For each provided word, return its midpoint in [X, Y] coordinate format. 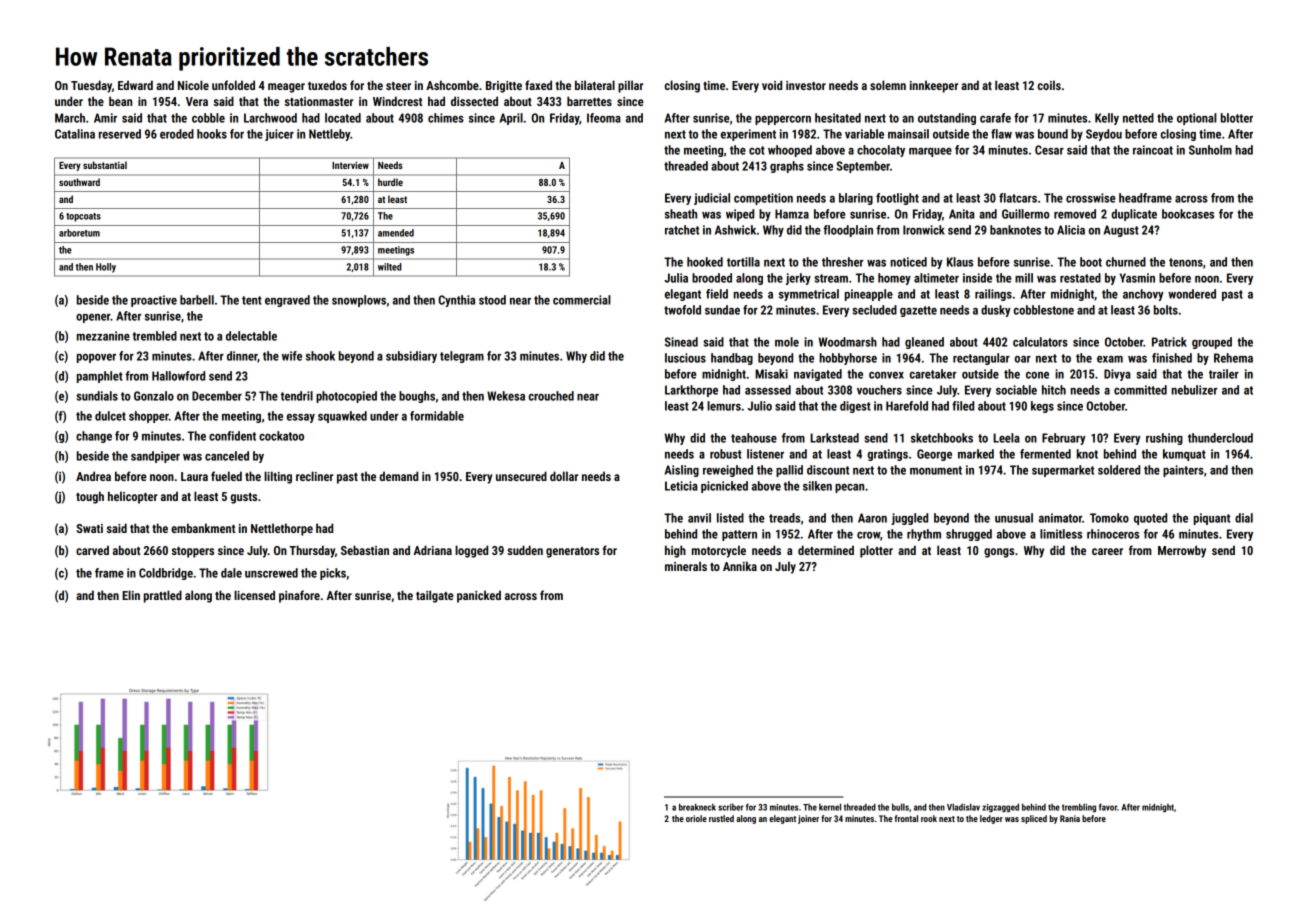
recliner [314, 476]
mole [787, 342]
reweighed [728, 471]
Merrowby [1182, 551]
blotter [1237, 118]
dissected [474, 101]
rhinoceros [1113, 534]
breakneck [697, 807]
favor [1108, 807]
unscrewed [271, 573]
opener [93, 318]
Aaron [872, 518]
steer [398, 86]
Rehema [1233, 358]
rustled [721, 818]
